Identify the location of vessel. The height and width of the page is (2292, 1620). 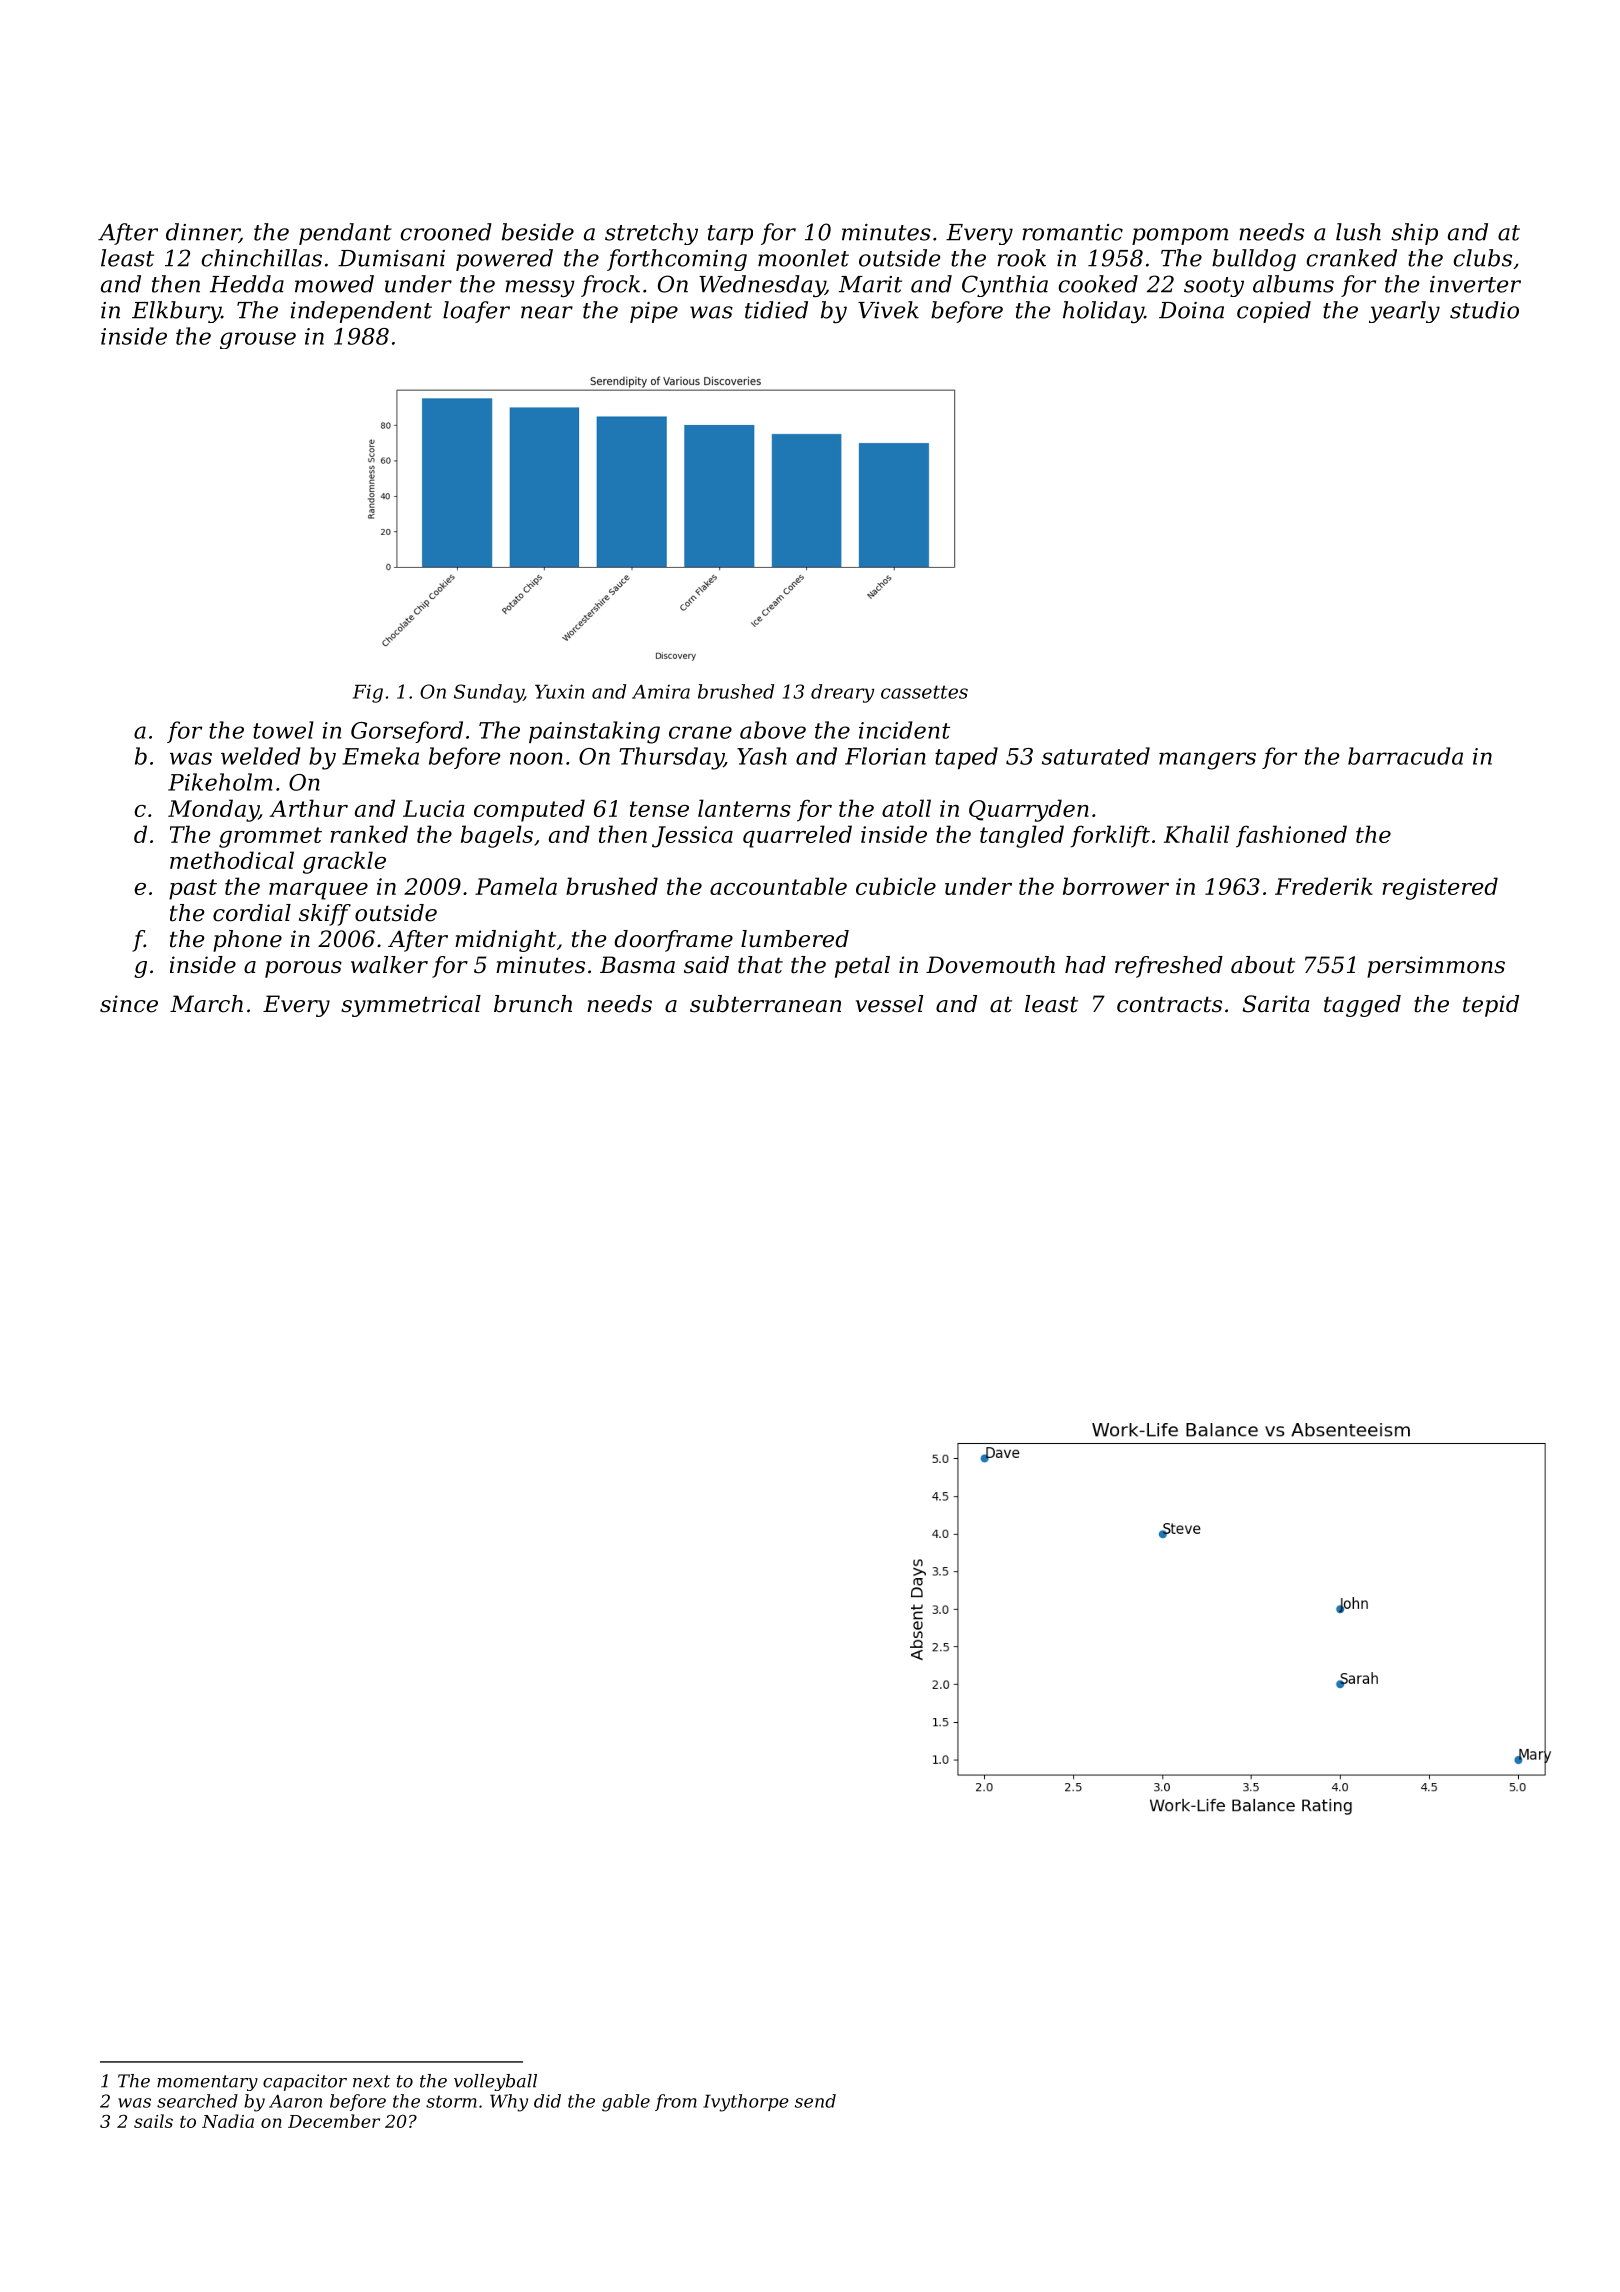
(889, 1004).
